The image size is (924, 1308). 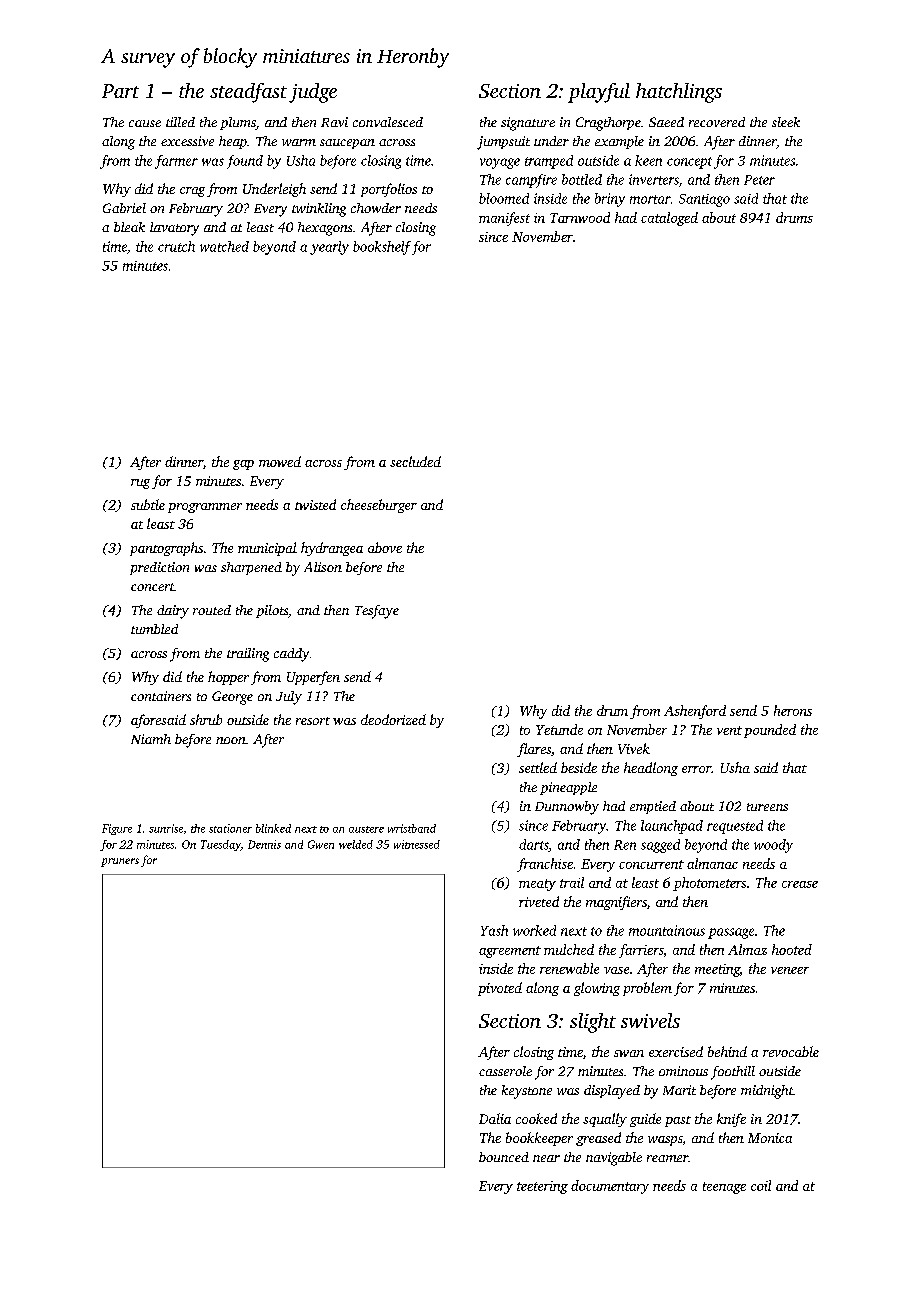 What do you see at coordinates (580, 217) in the image?
I see `Tarnwood` at bounding box center [580, 217].
